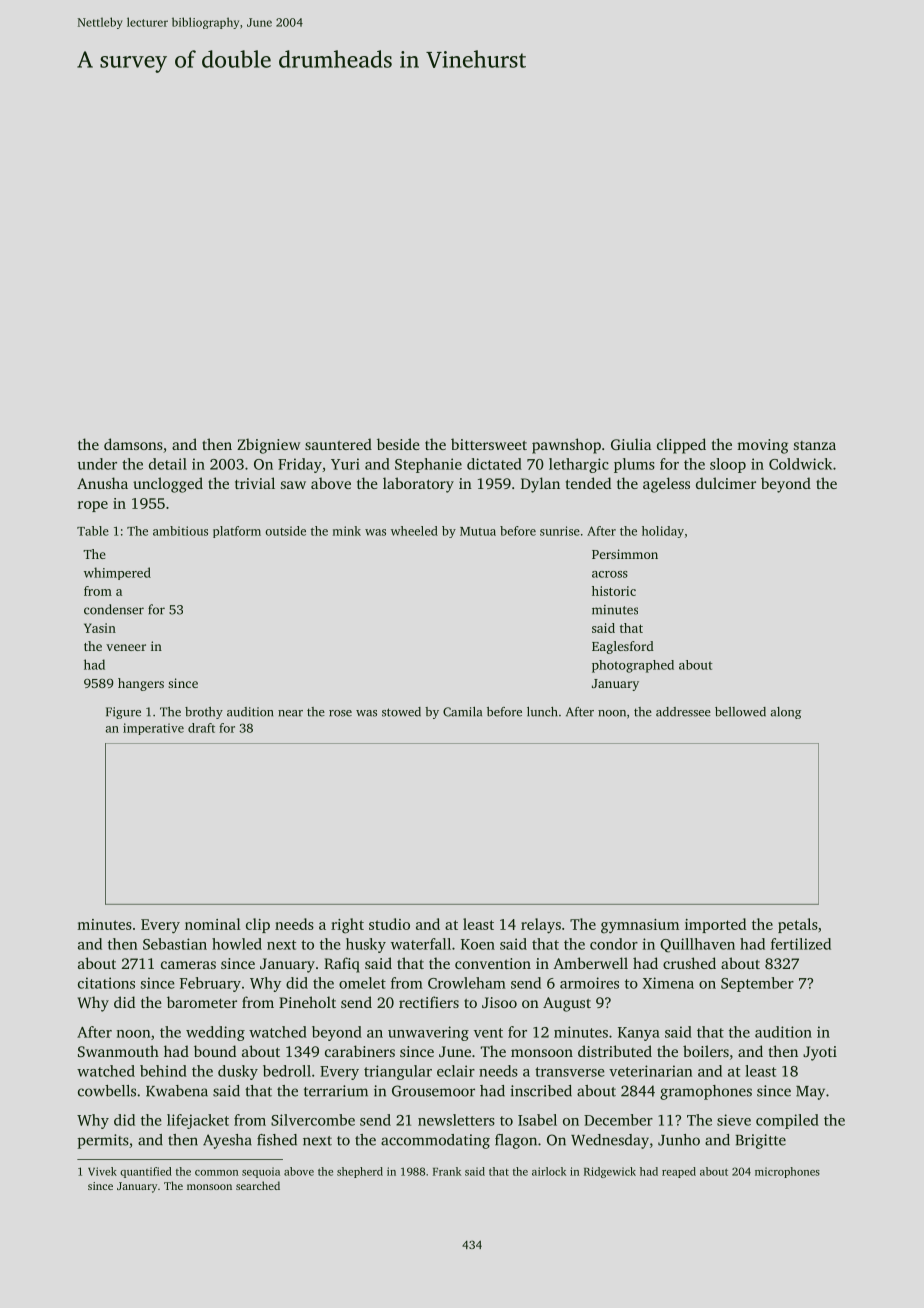 Image resolution: width=924 pixels, height=1308 pixels. What do you see at coordinates (623, 647) in the page?
I see `Eaglesford` at bounding box center [623, 647].
